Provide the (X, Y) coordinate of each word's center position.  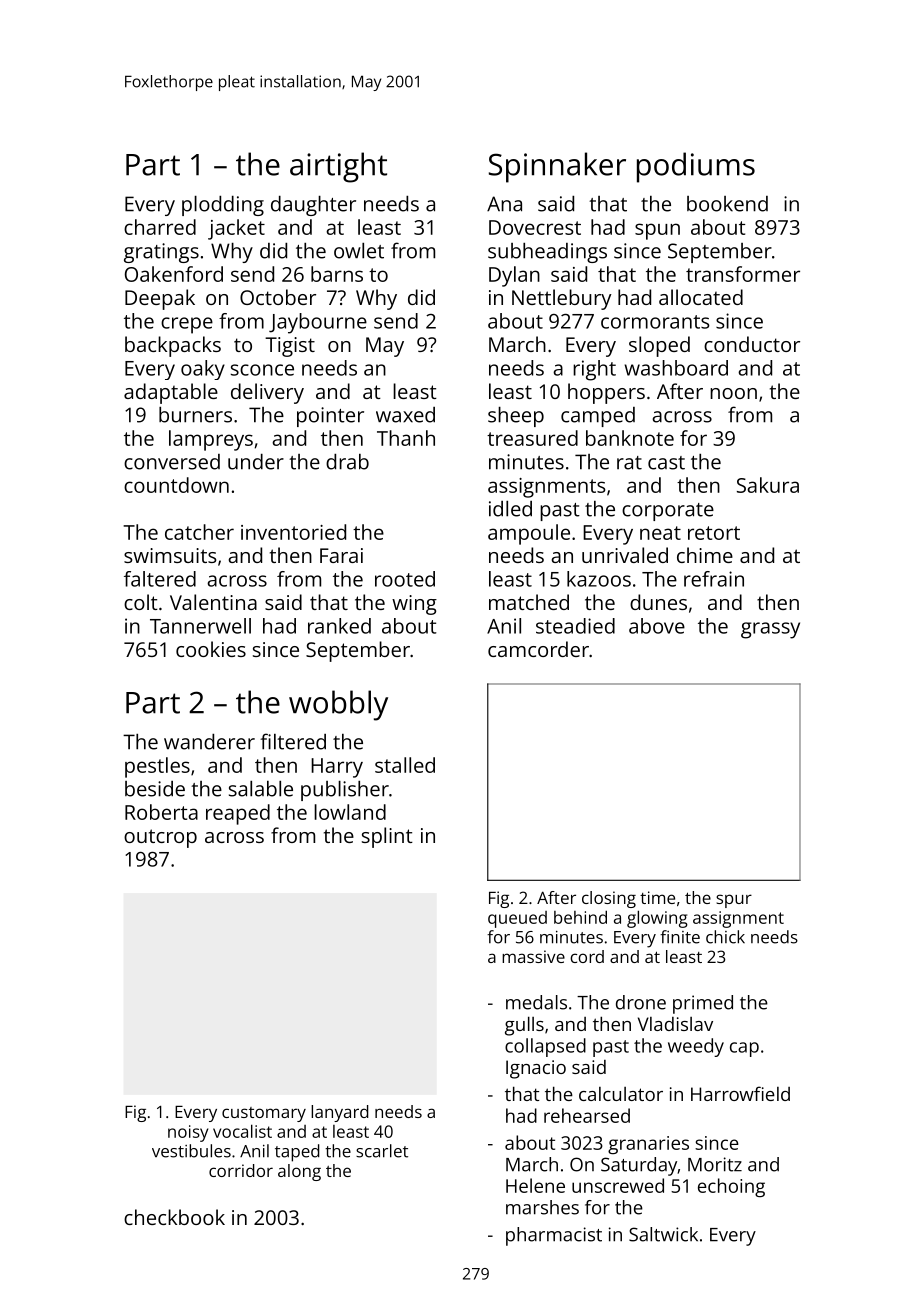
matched (529, 602)
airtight (338, 167)
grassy (770, 630)
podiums (696, 167)
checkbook (174, 1217)
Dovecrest (535, 227)
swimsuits (170, 555)
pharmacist (554, 1236)
